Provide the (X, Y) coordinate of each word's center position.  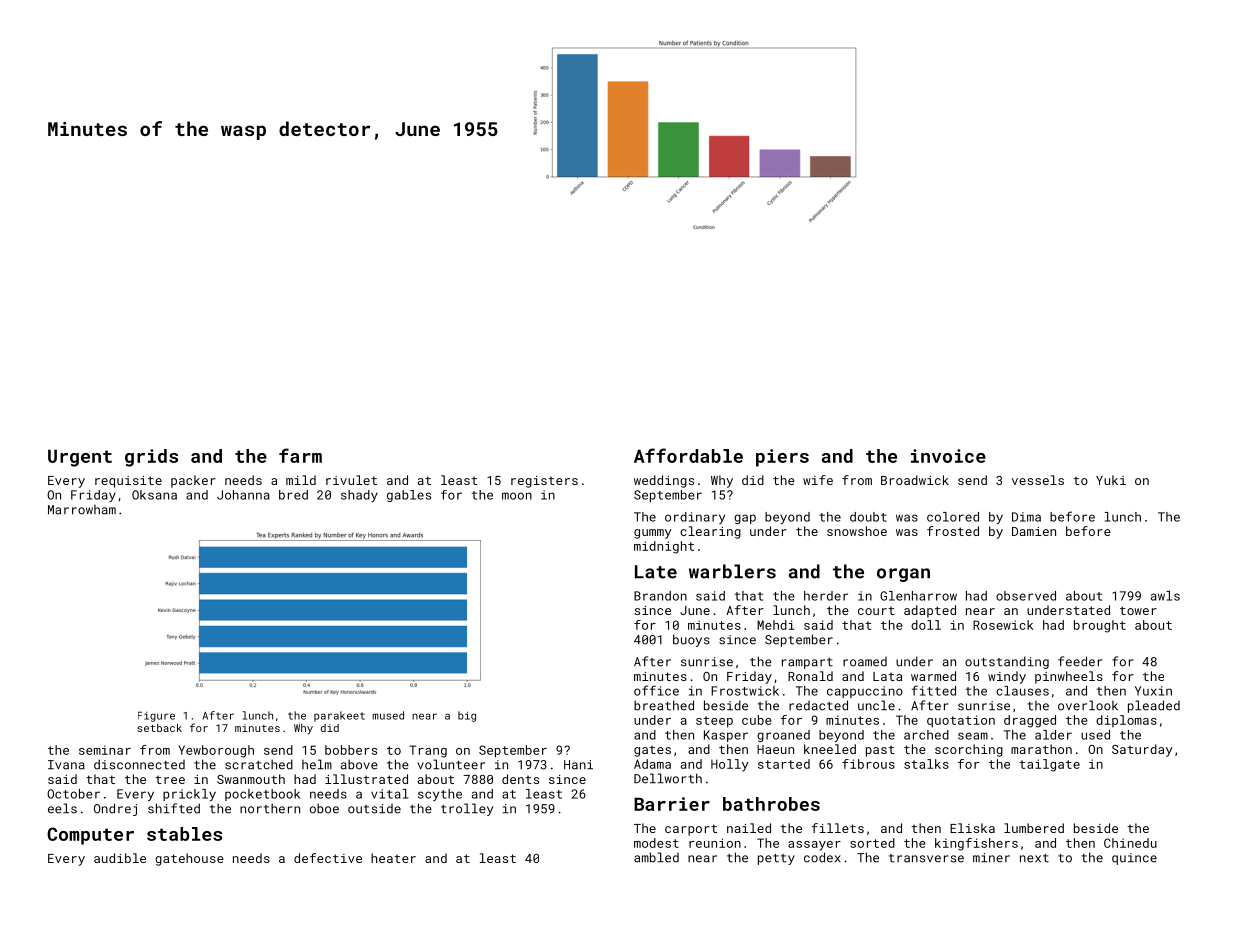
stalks (926, 764)
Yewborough (216, 751)
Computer (90, 836)
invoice (948, 456)
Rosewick (1003, 625)
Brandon (660, 596)
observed (1026, 596)
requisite (128, 482)
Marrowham (82, 510)
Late (656, 572)
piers (782, 458)
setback (159, 728)
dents (520, 779)
